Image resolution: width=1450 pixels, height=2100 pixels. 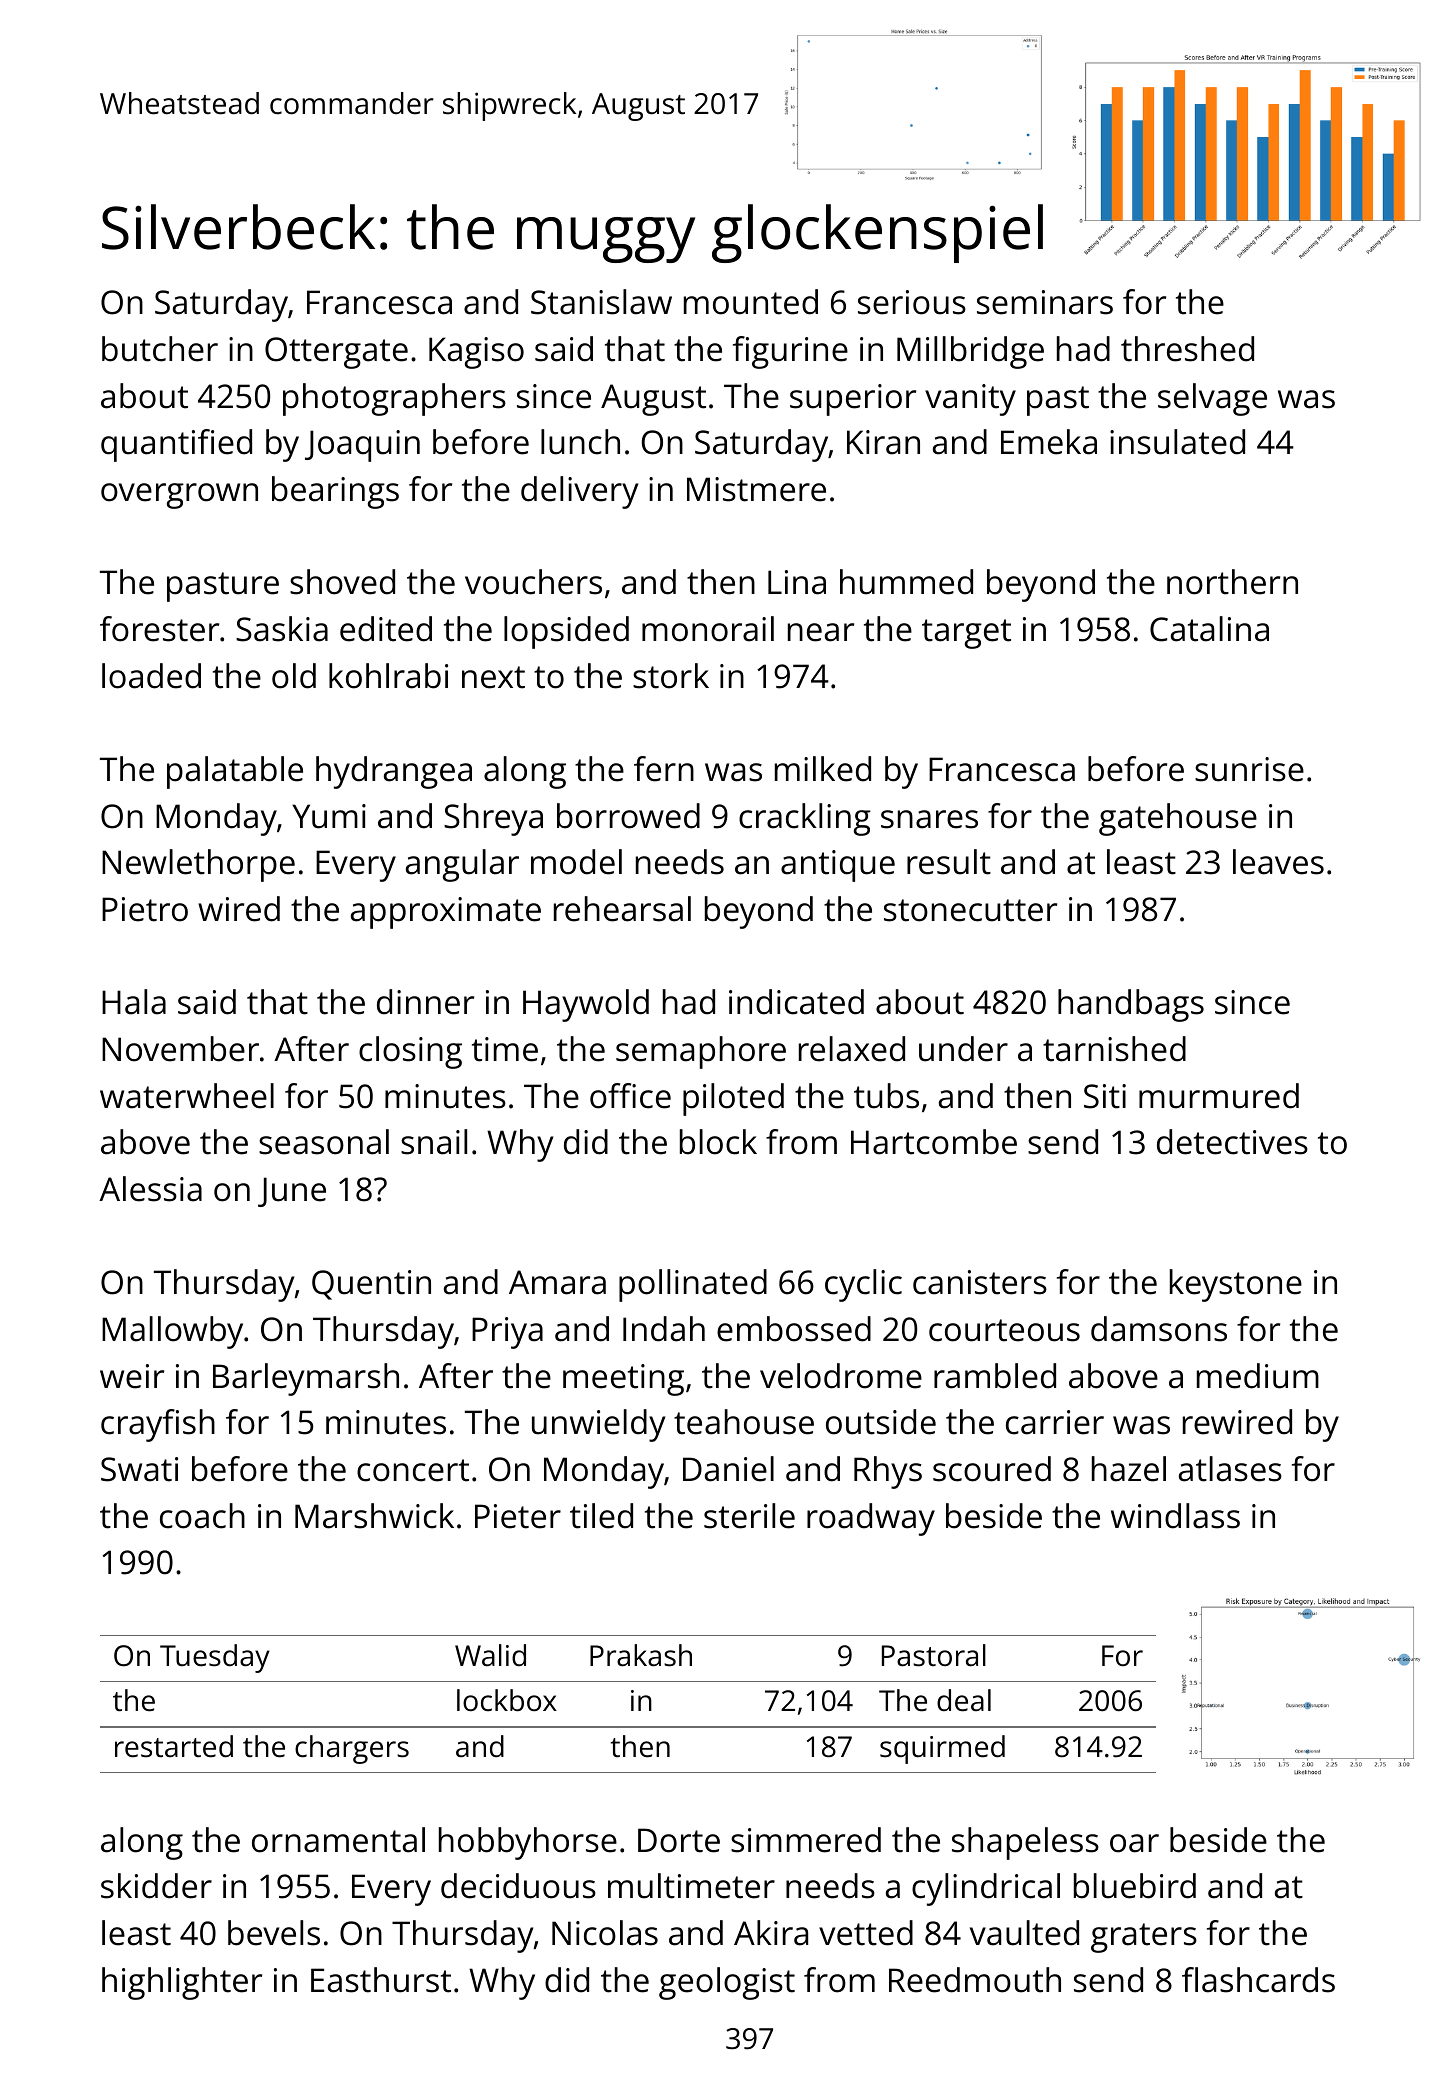 I want to click on northern, so click(x=1232, y=582).
